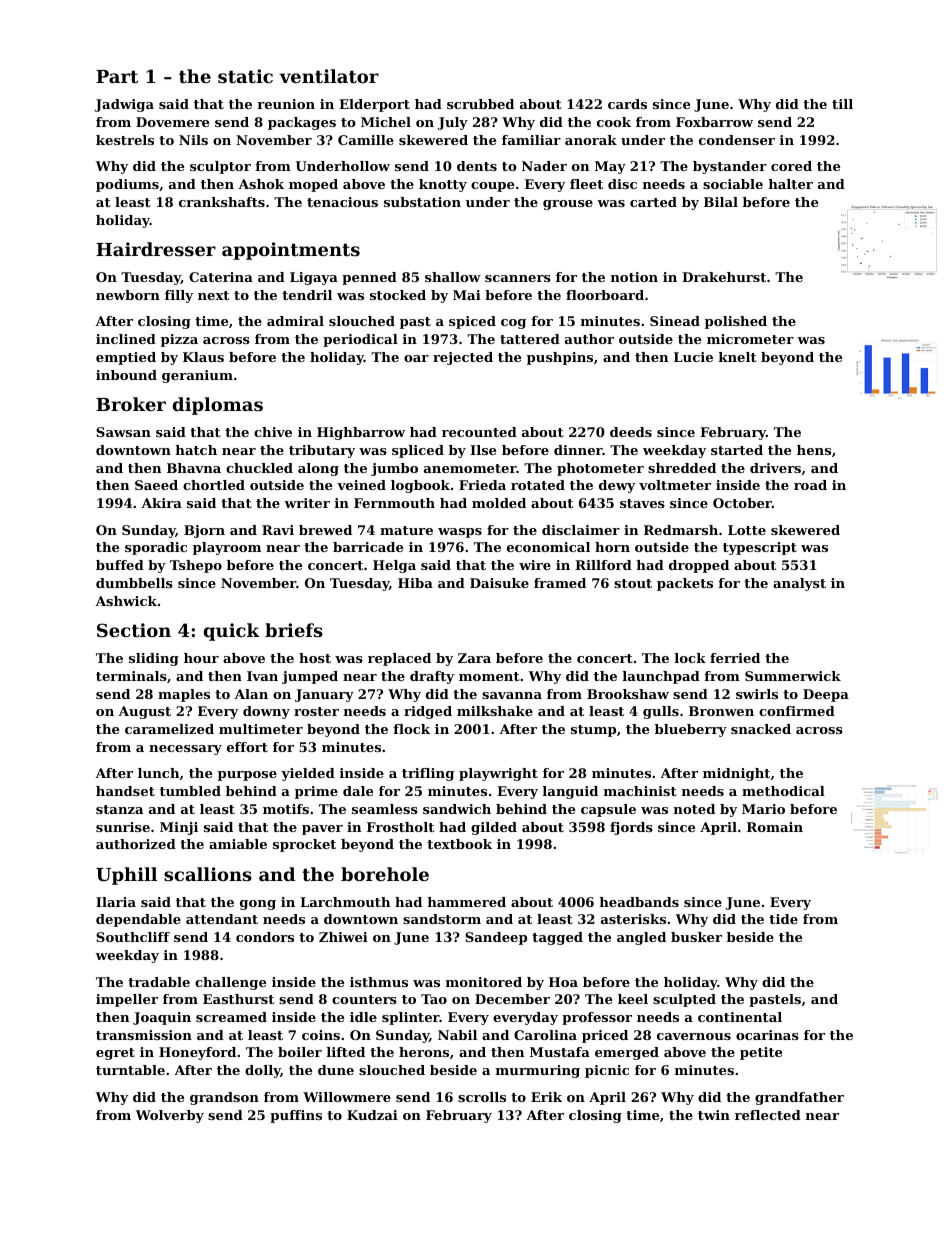 The height and width of the page is (1233, 952). Describe the element at coordinates (480, 104) in the page. I see `scrubbed` at that location.
